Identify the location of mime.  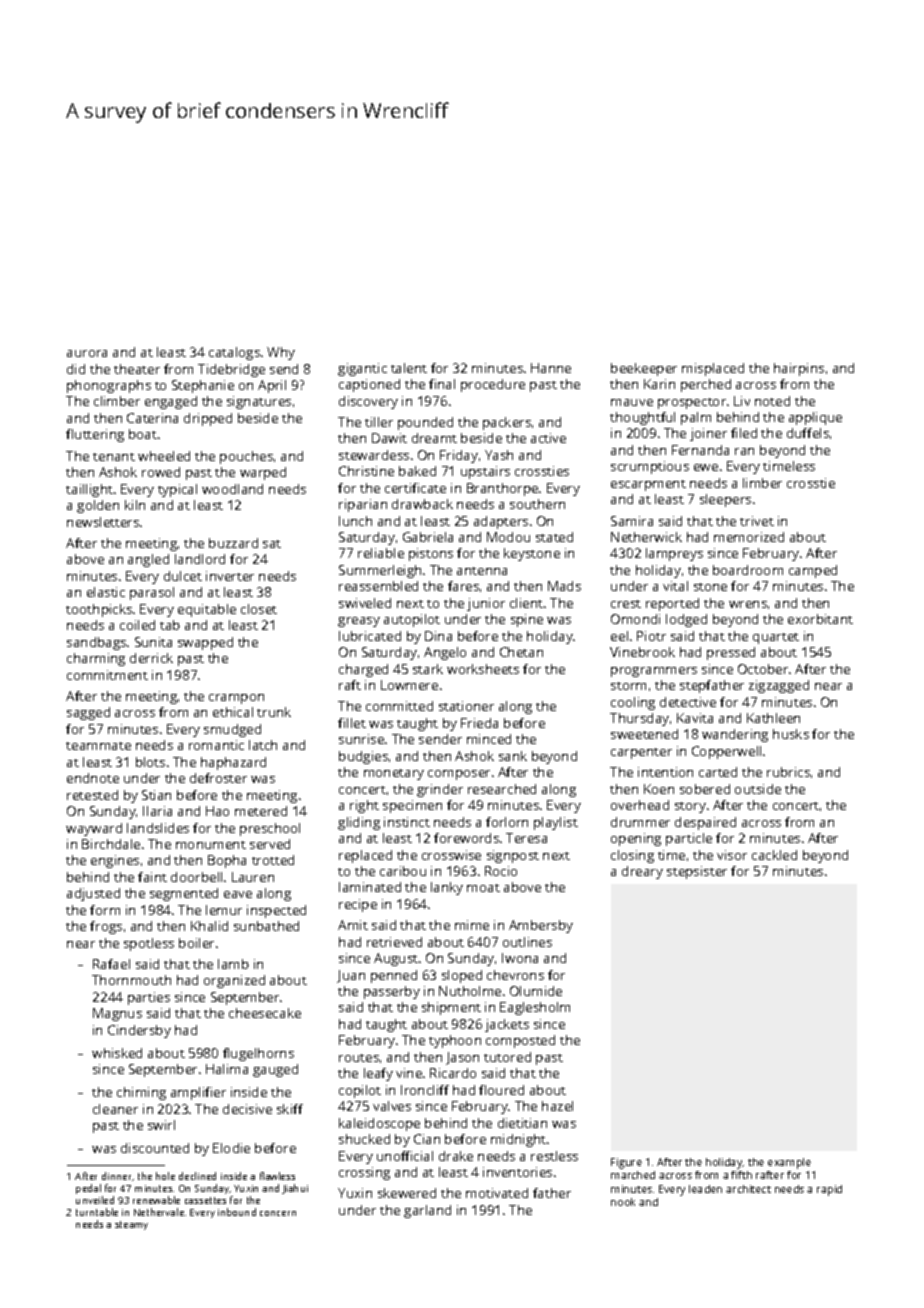
(472, 925).
